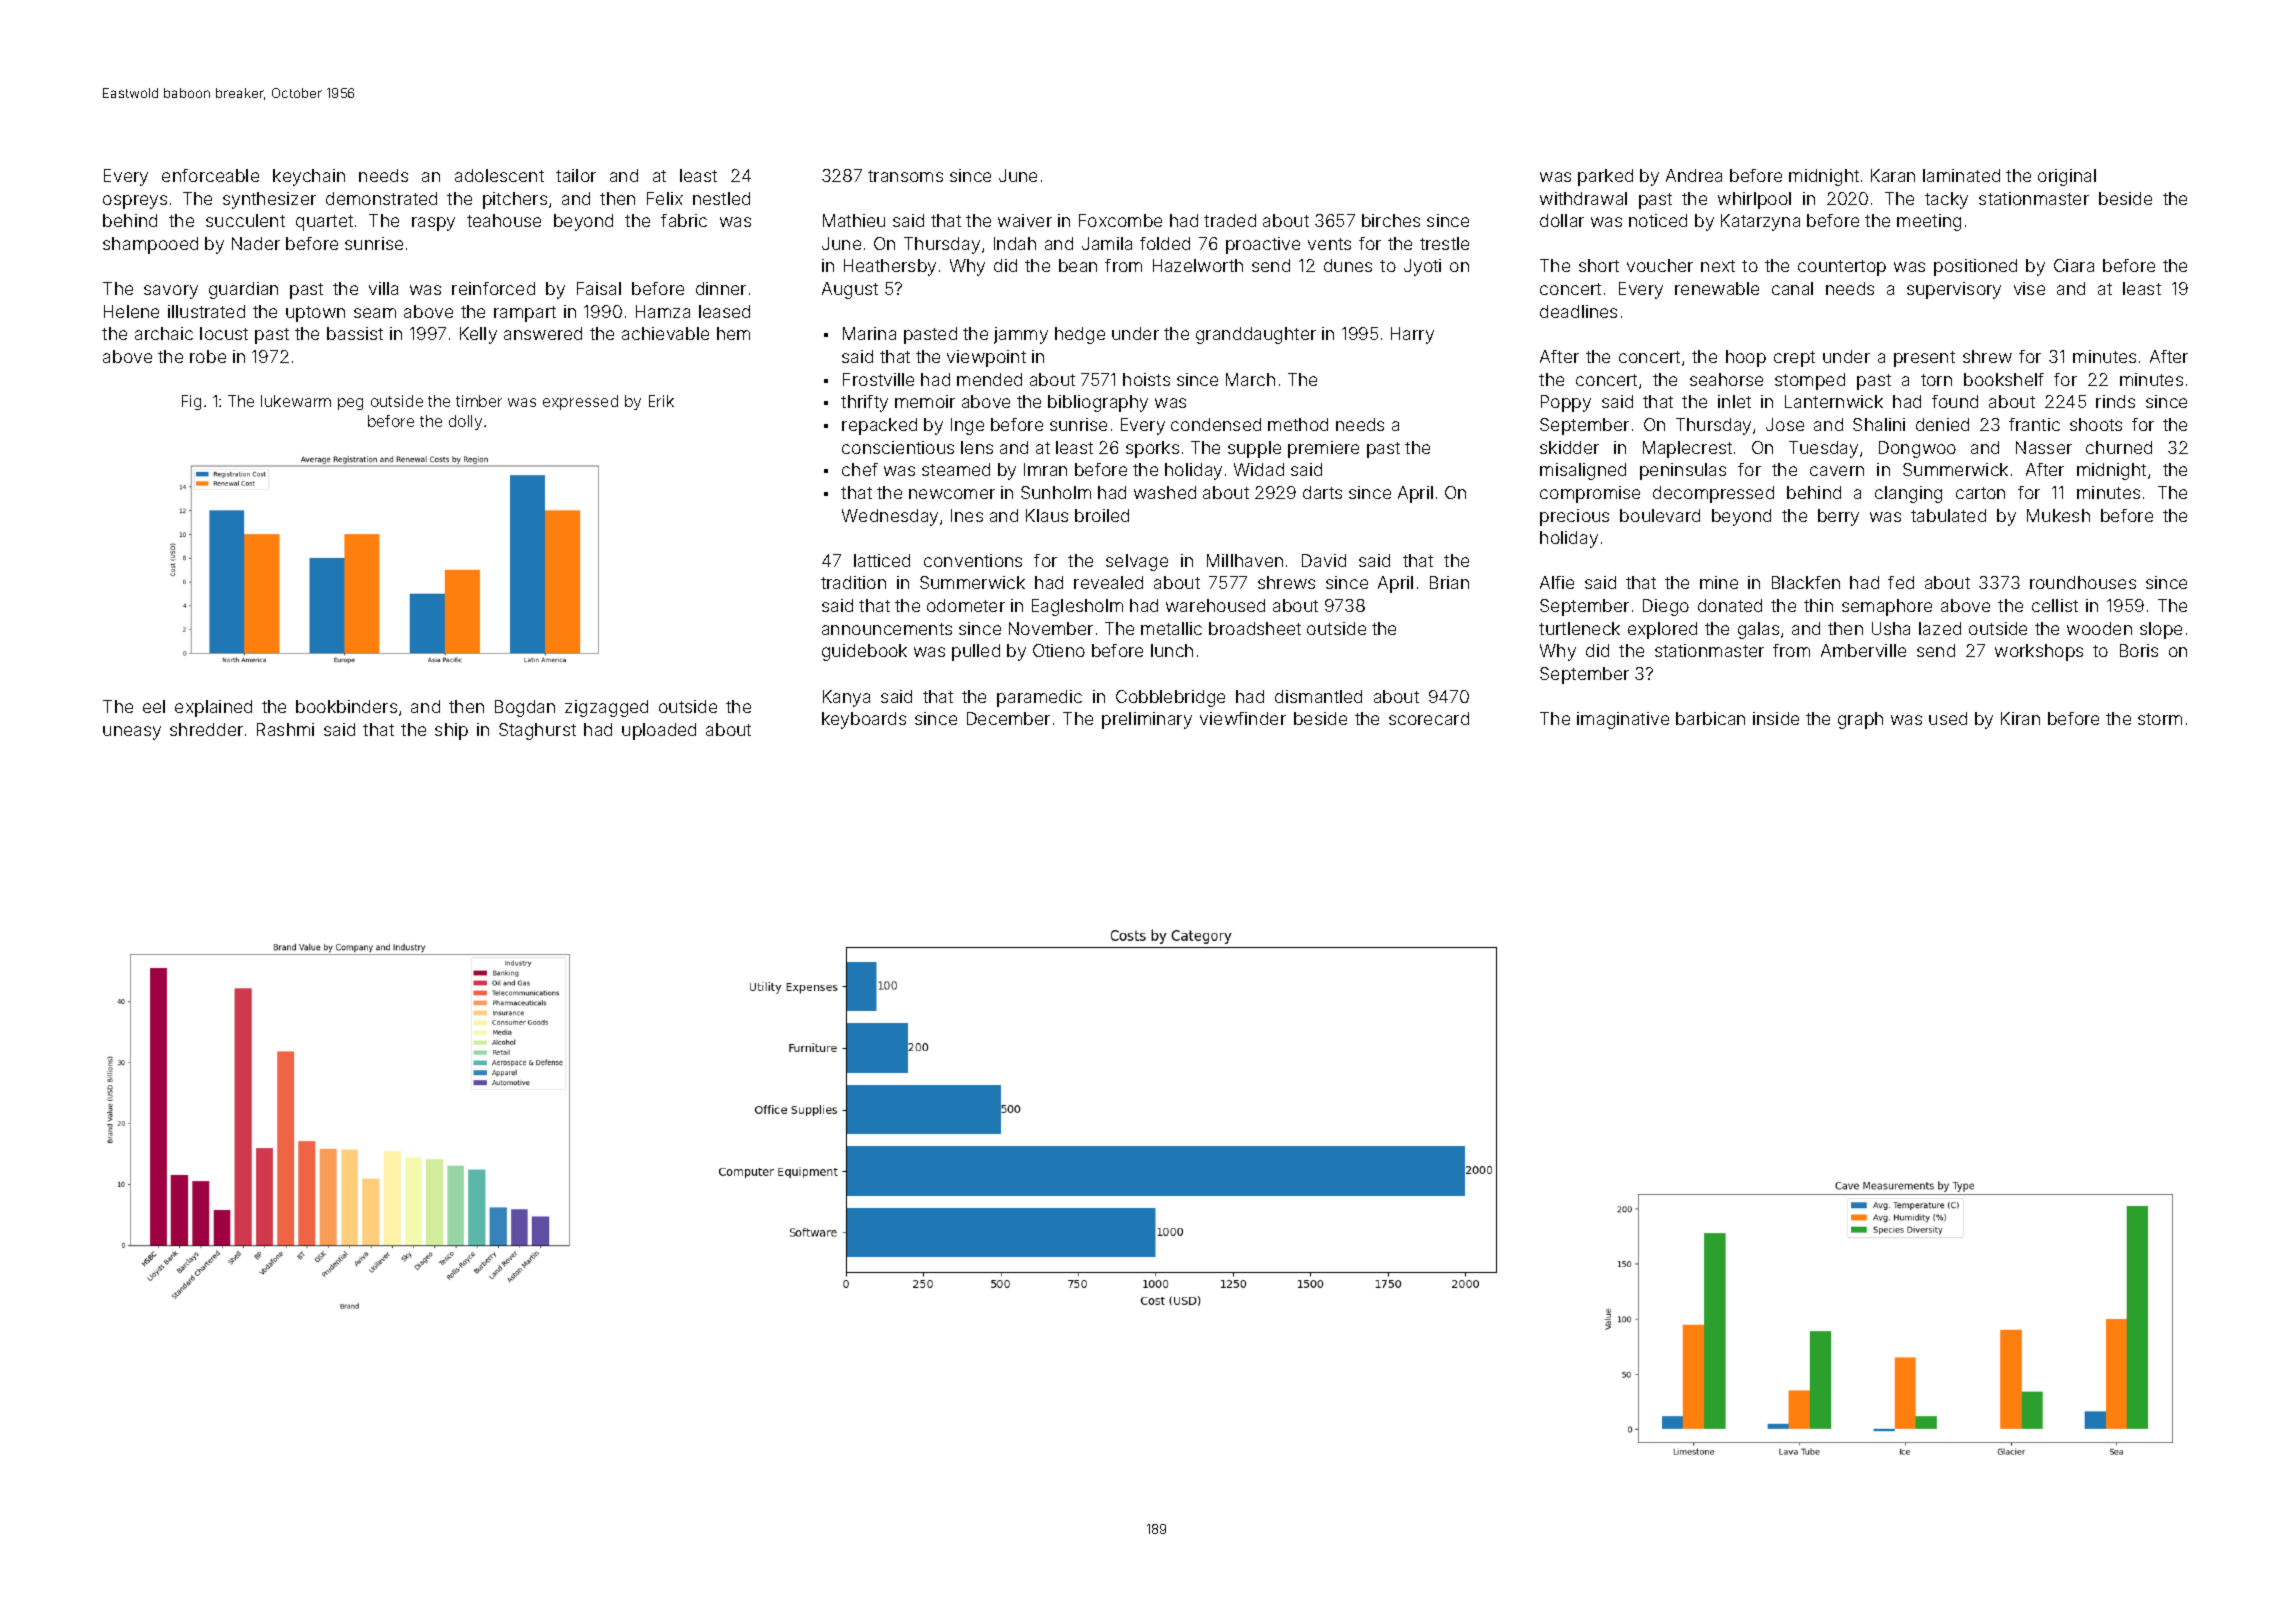 Image resolution: width=2292 pixels, height=1620 pixels. What do you see at coordinates (1929, 222) in the page?
I see `meeting` at bounding box center [1929, 222].
